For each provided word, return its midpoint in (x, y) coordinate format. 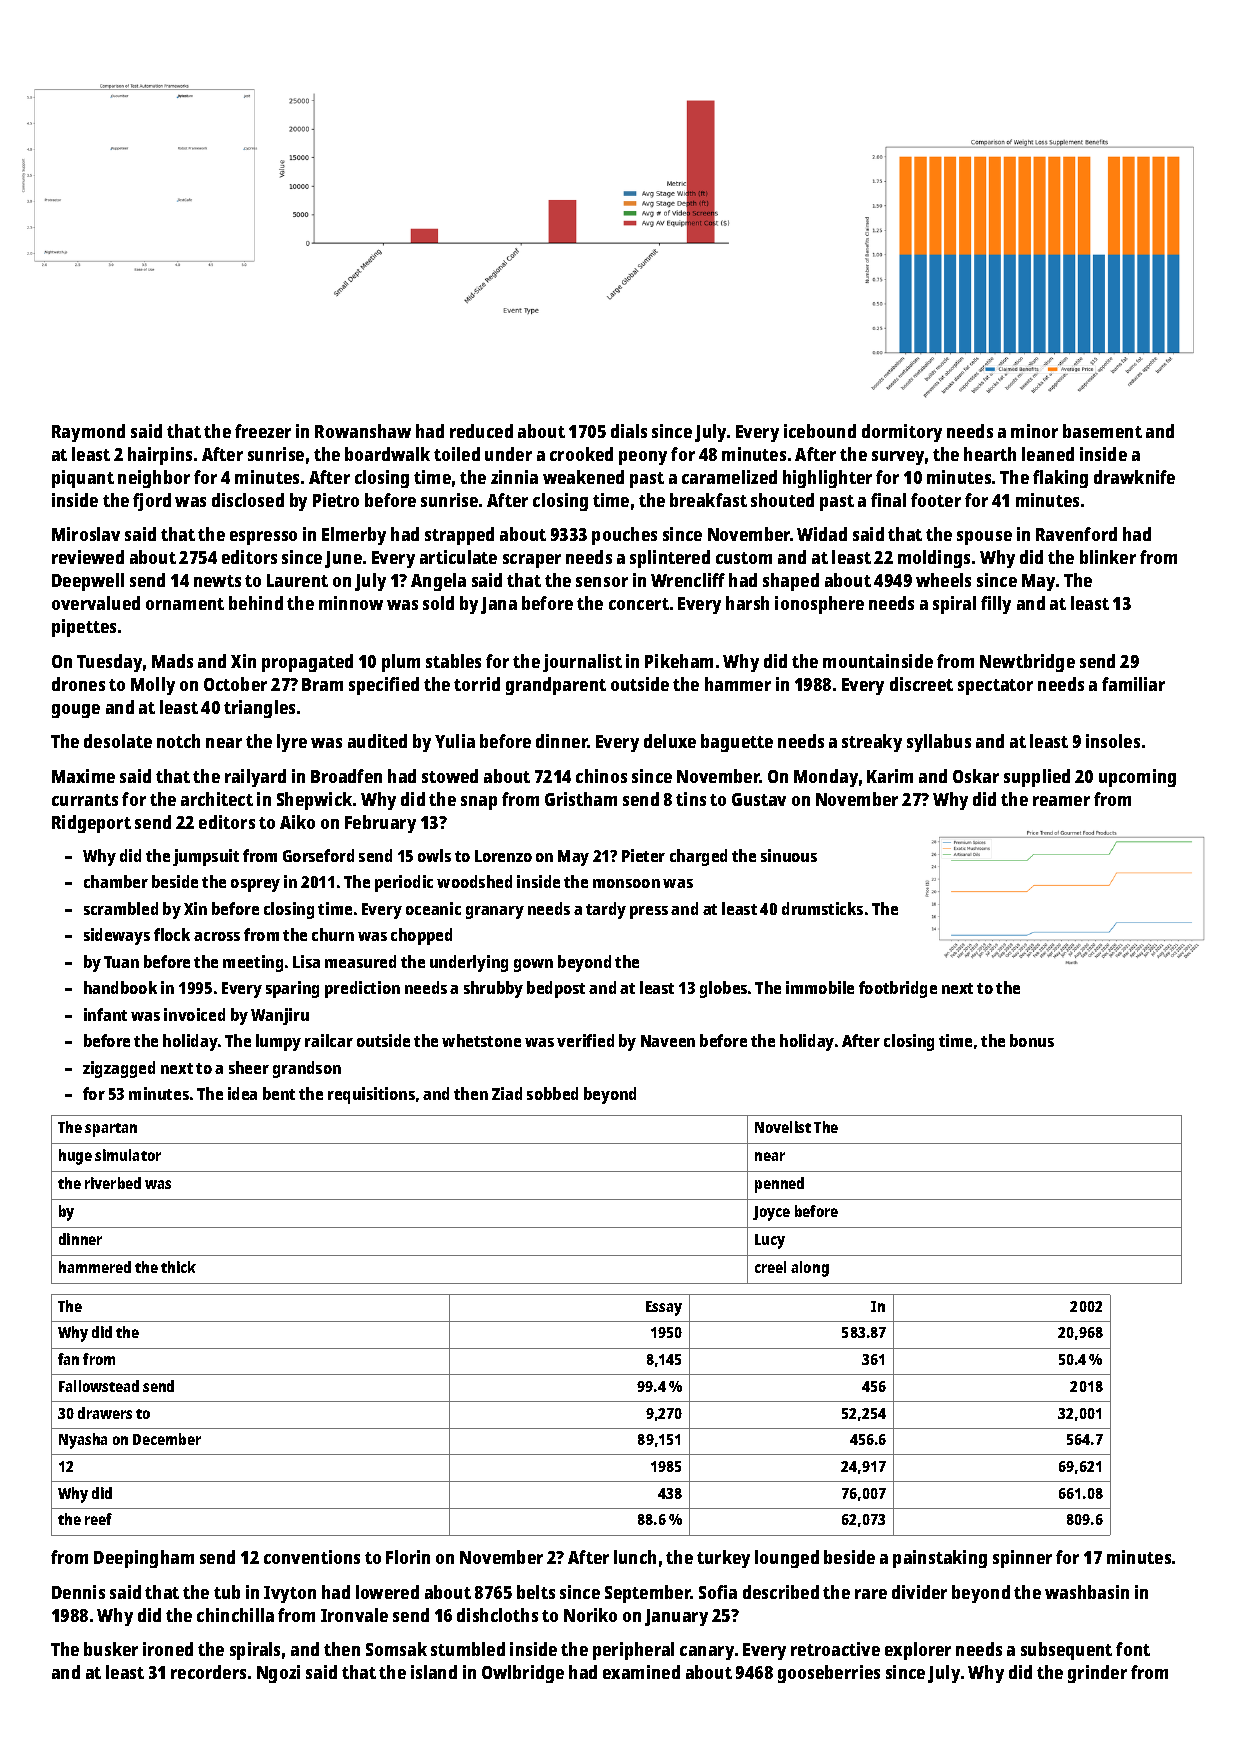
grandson (307, 1069)
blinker (1108, 557)
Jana (499, 605)
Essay (664, 1308)
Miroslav (86, 534)
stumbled (468, 1649)
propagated (307, 663)
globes (723, 989)
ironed (168, 1649)
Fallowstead (99, 1386)
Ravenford (1076, 534)
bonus (1032, 1040)
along (810, 1269)
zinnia (514, 477)
